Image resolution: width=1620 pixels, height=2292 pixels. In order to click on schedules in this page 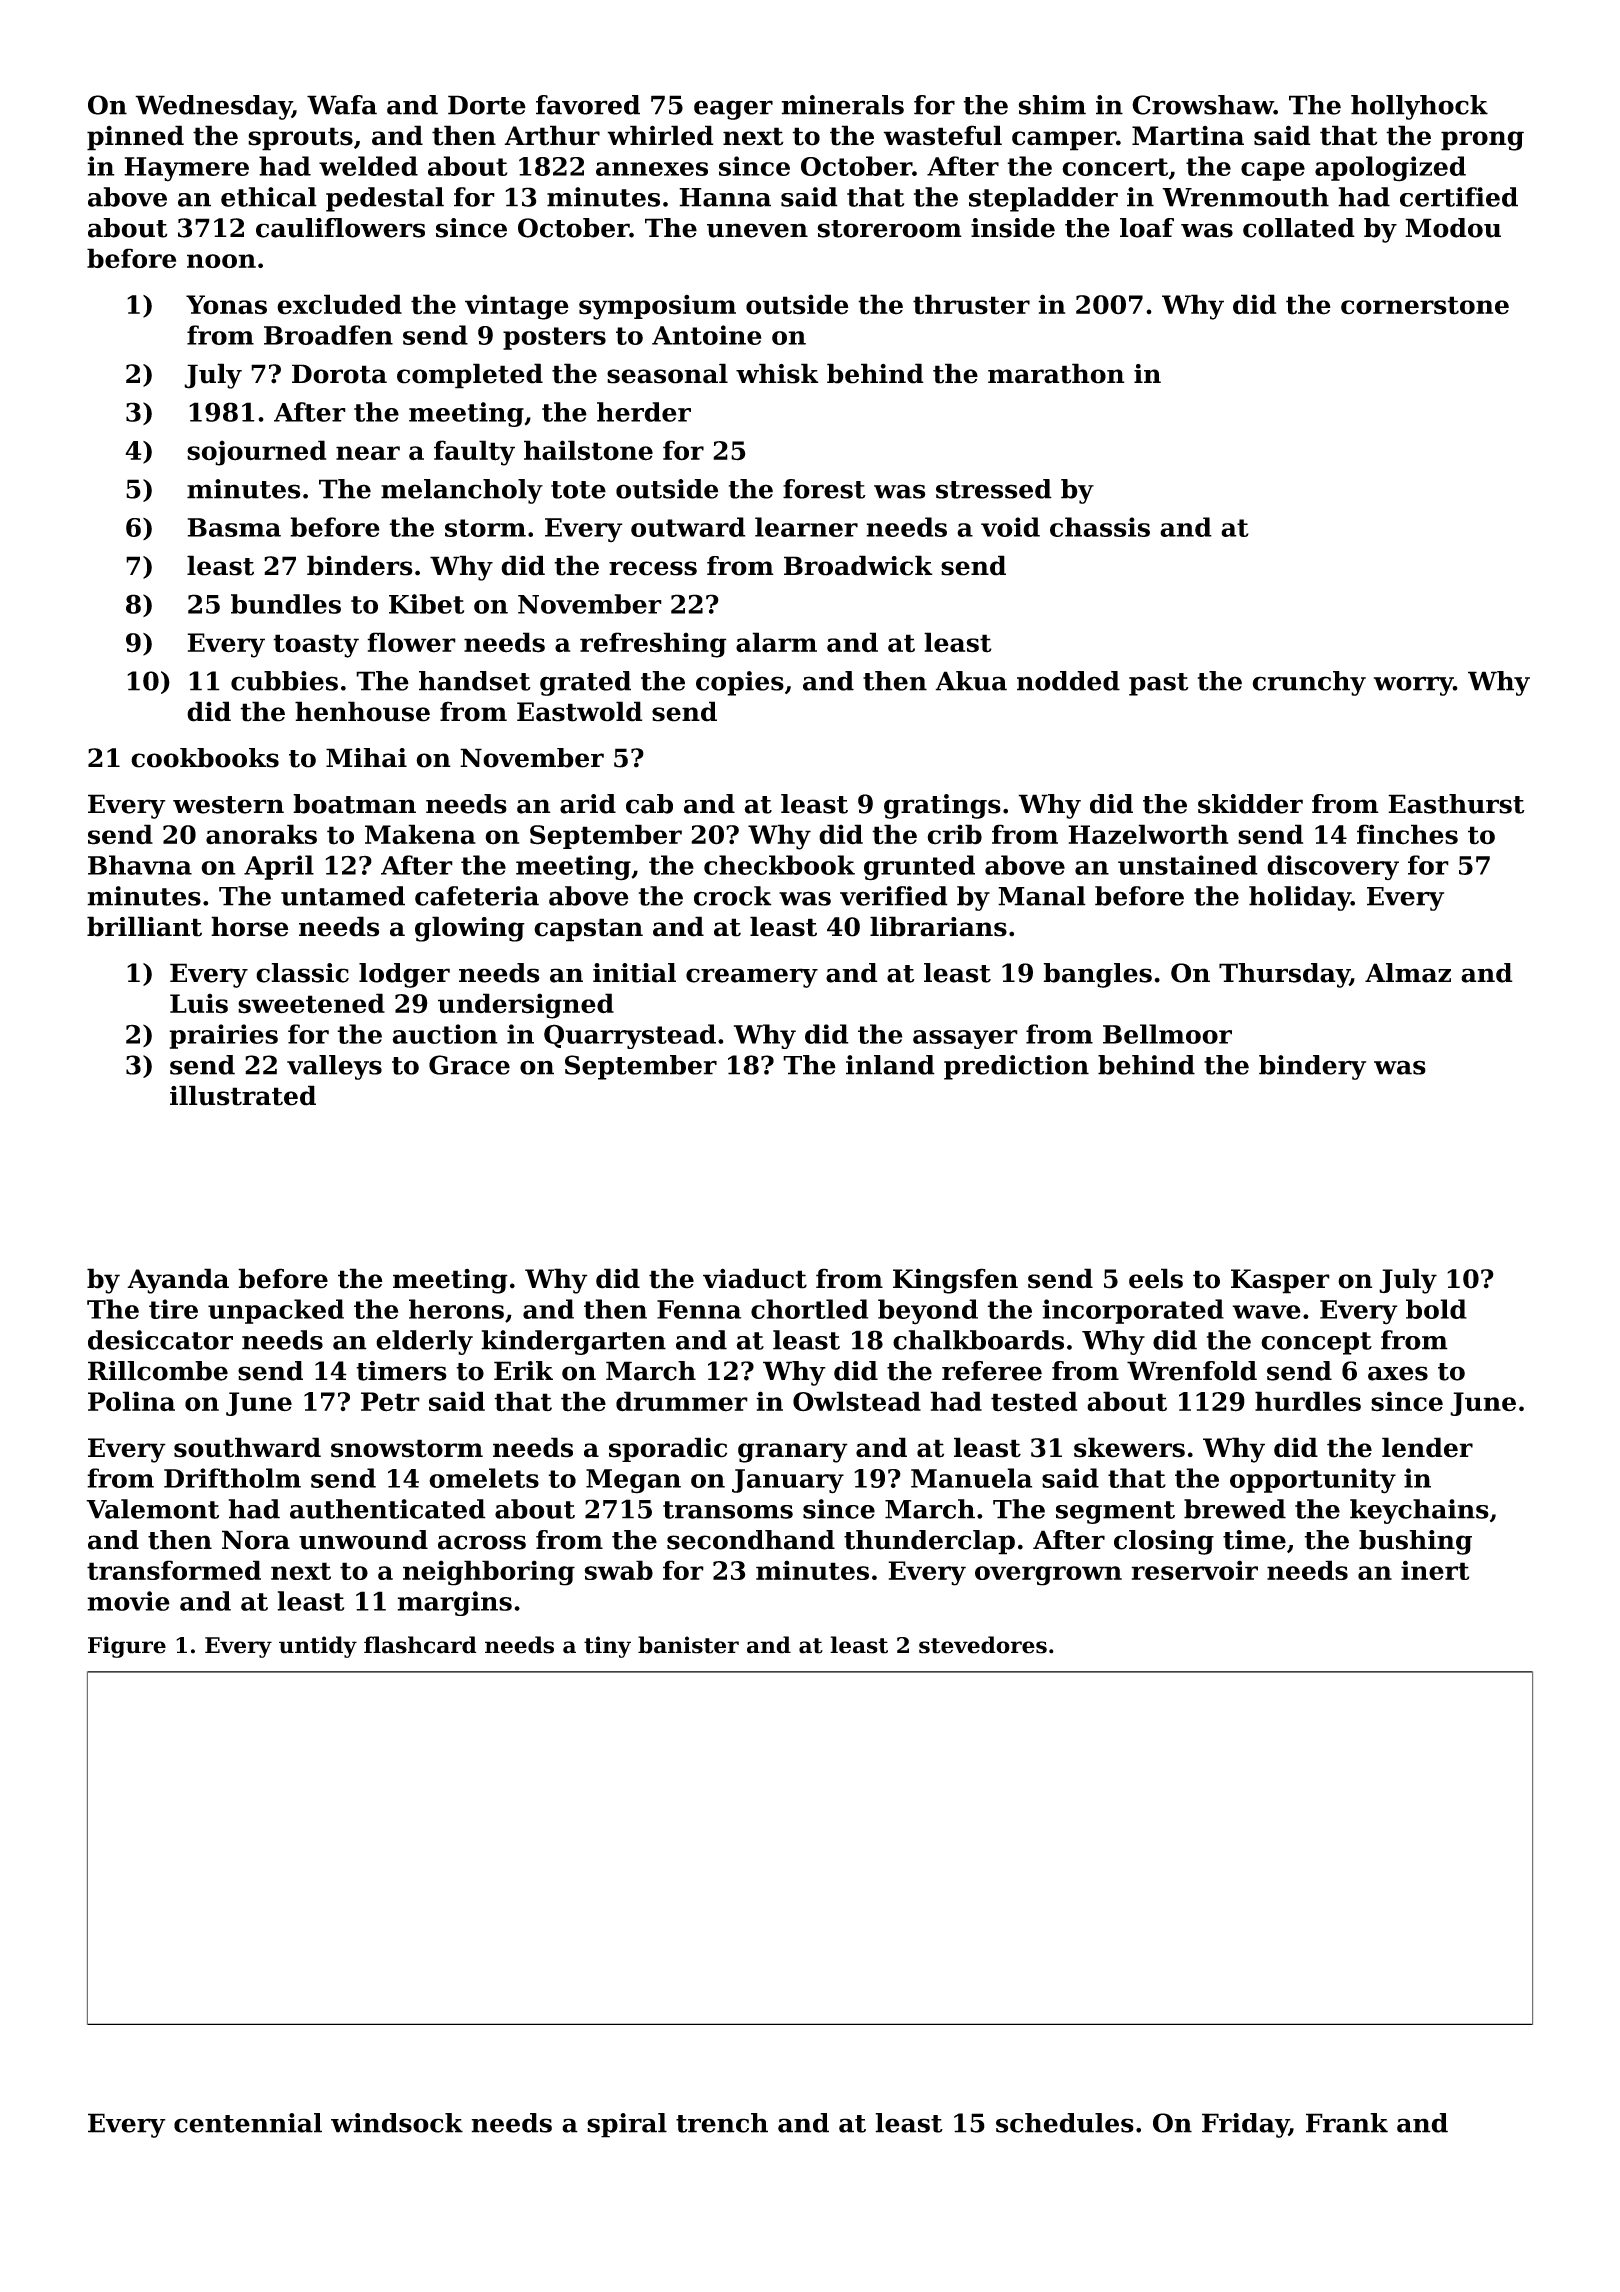, I will do `click(1065, 2123)`.
